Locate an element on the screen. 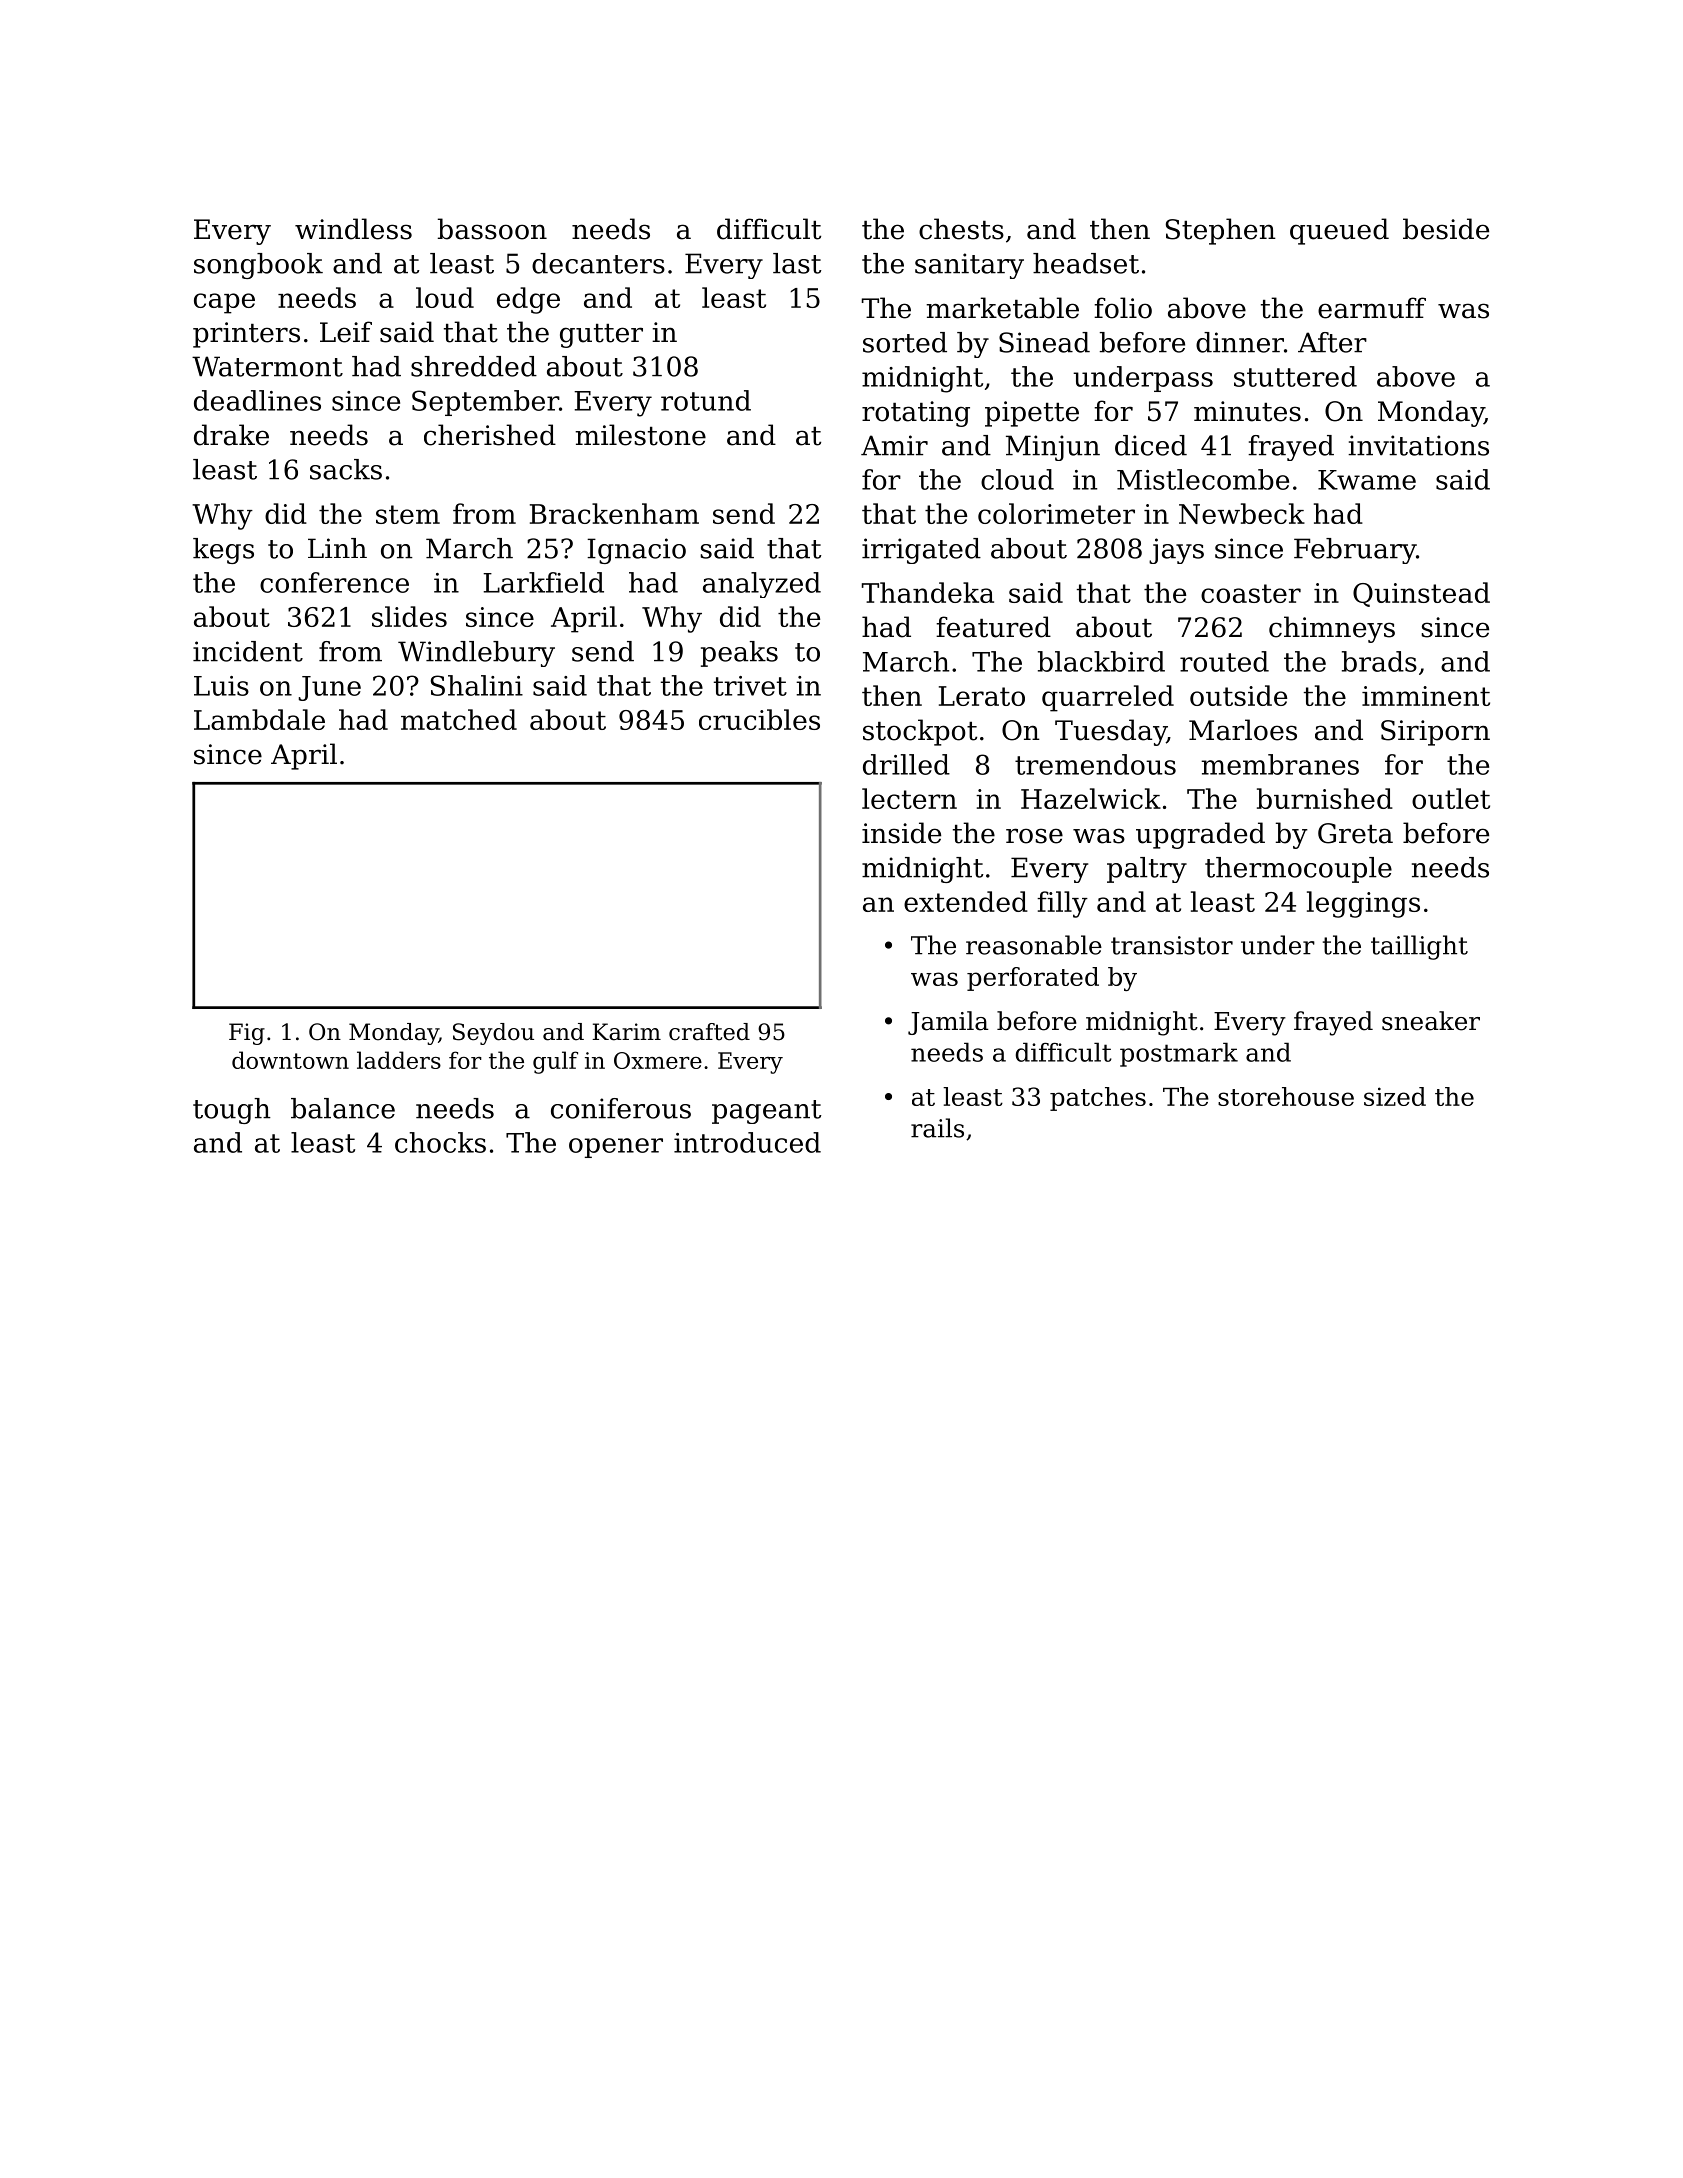 Image resolution: width=1683 pixels, height=2178 pixels. Larkfield is located at coordinates (543, 582).
